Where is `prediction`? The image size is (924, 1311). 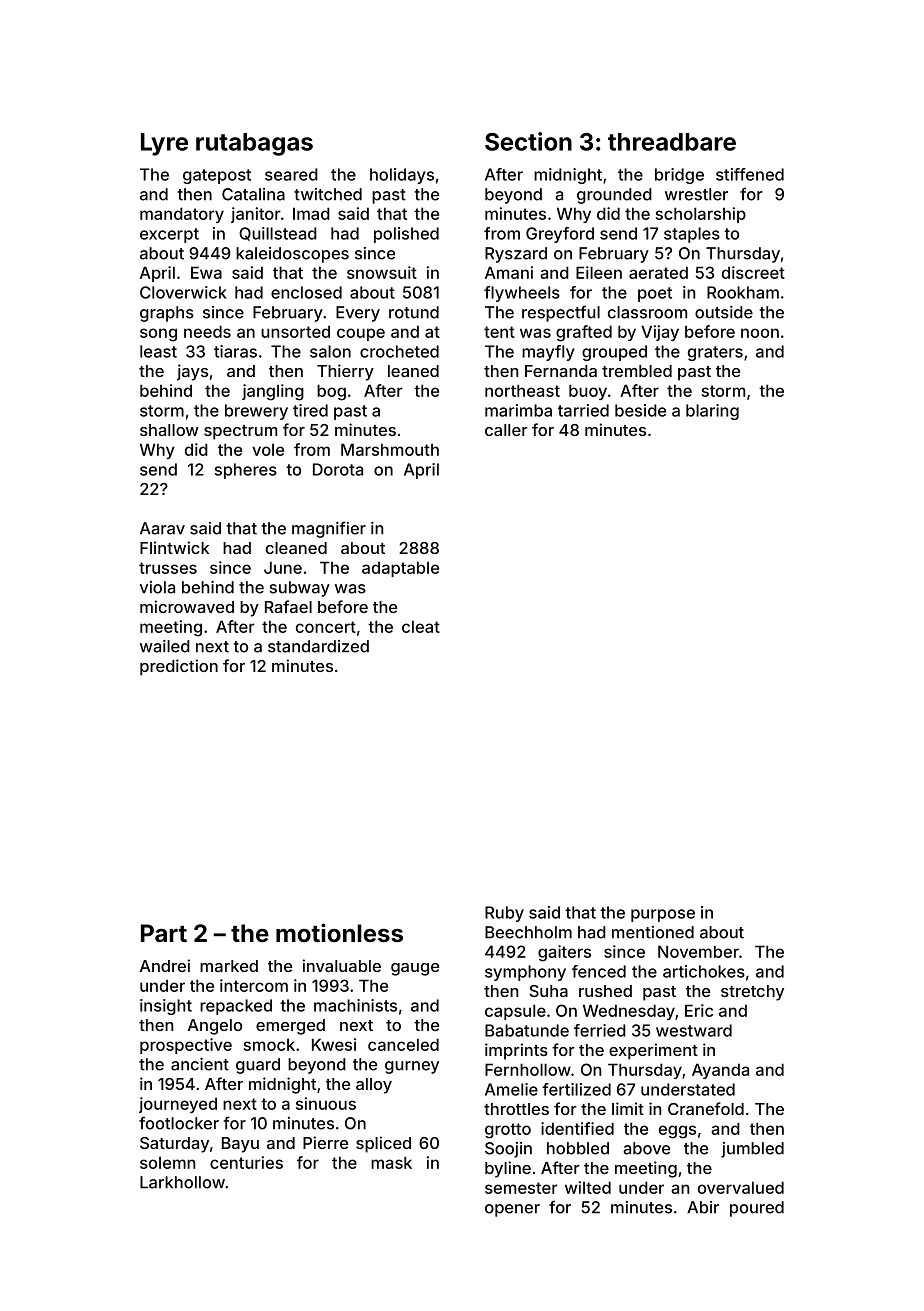
prediction is located at coordinates (179, 667).
